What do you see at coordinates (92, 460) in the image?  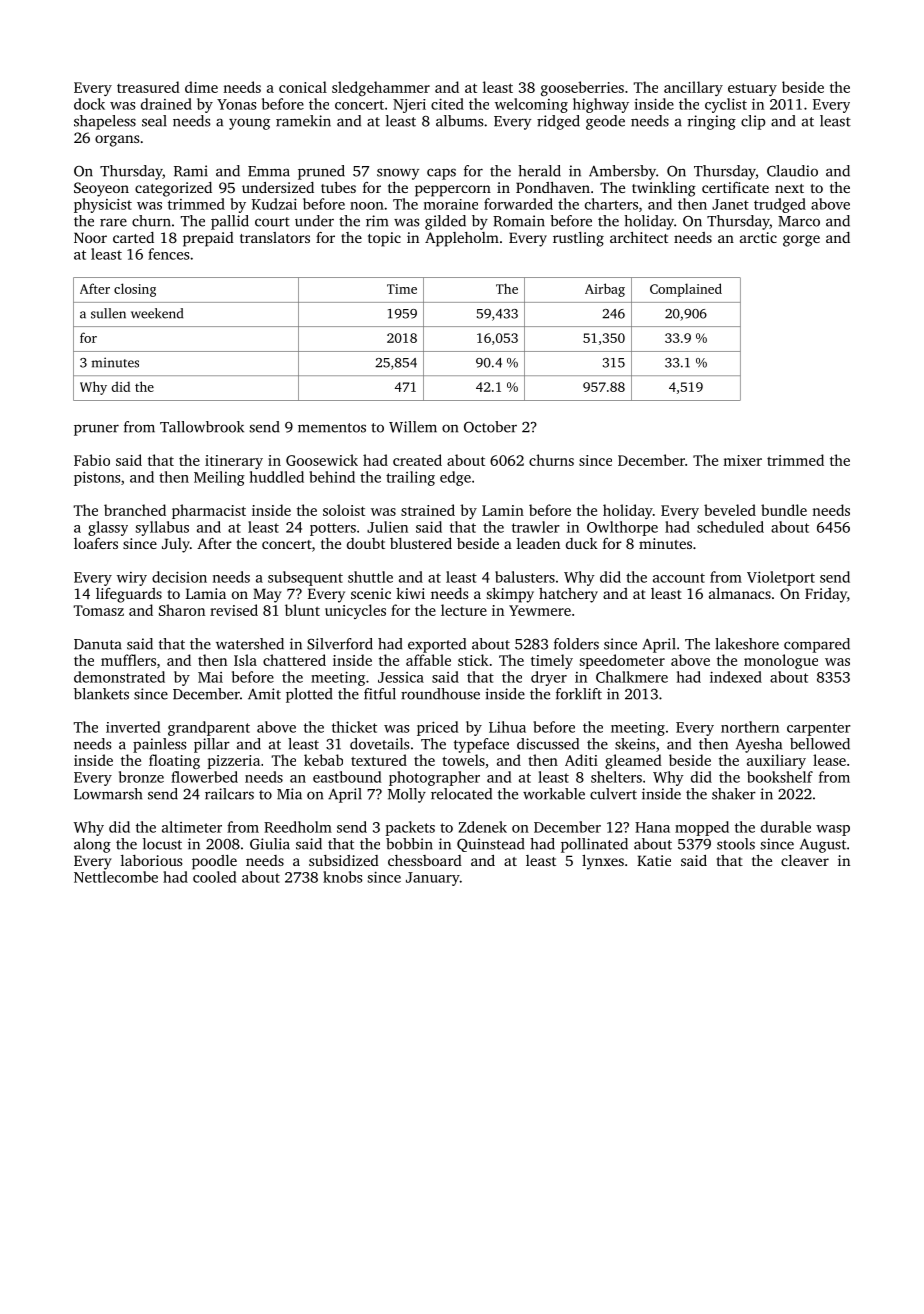 I see `Fabio` at bounding box center [92, 460].
